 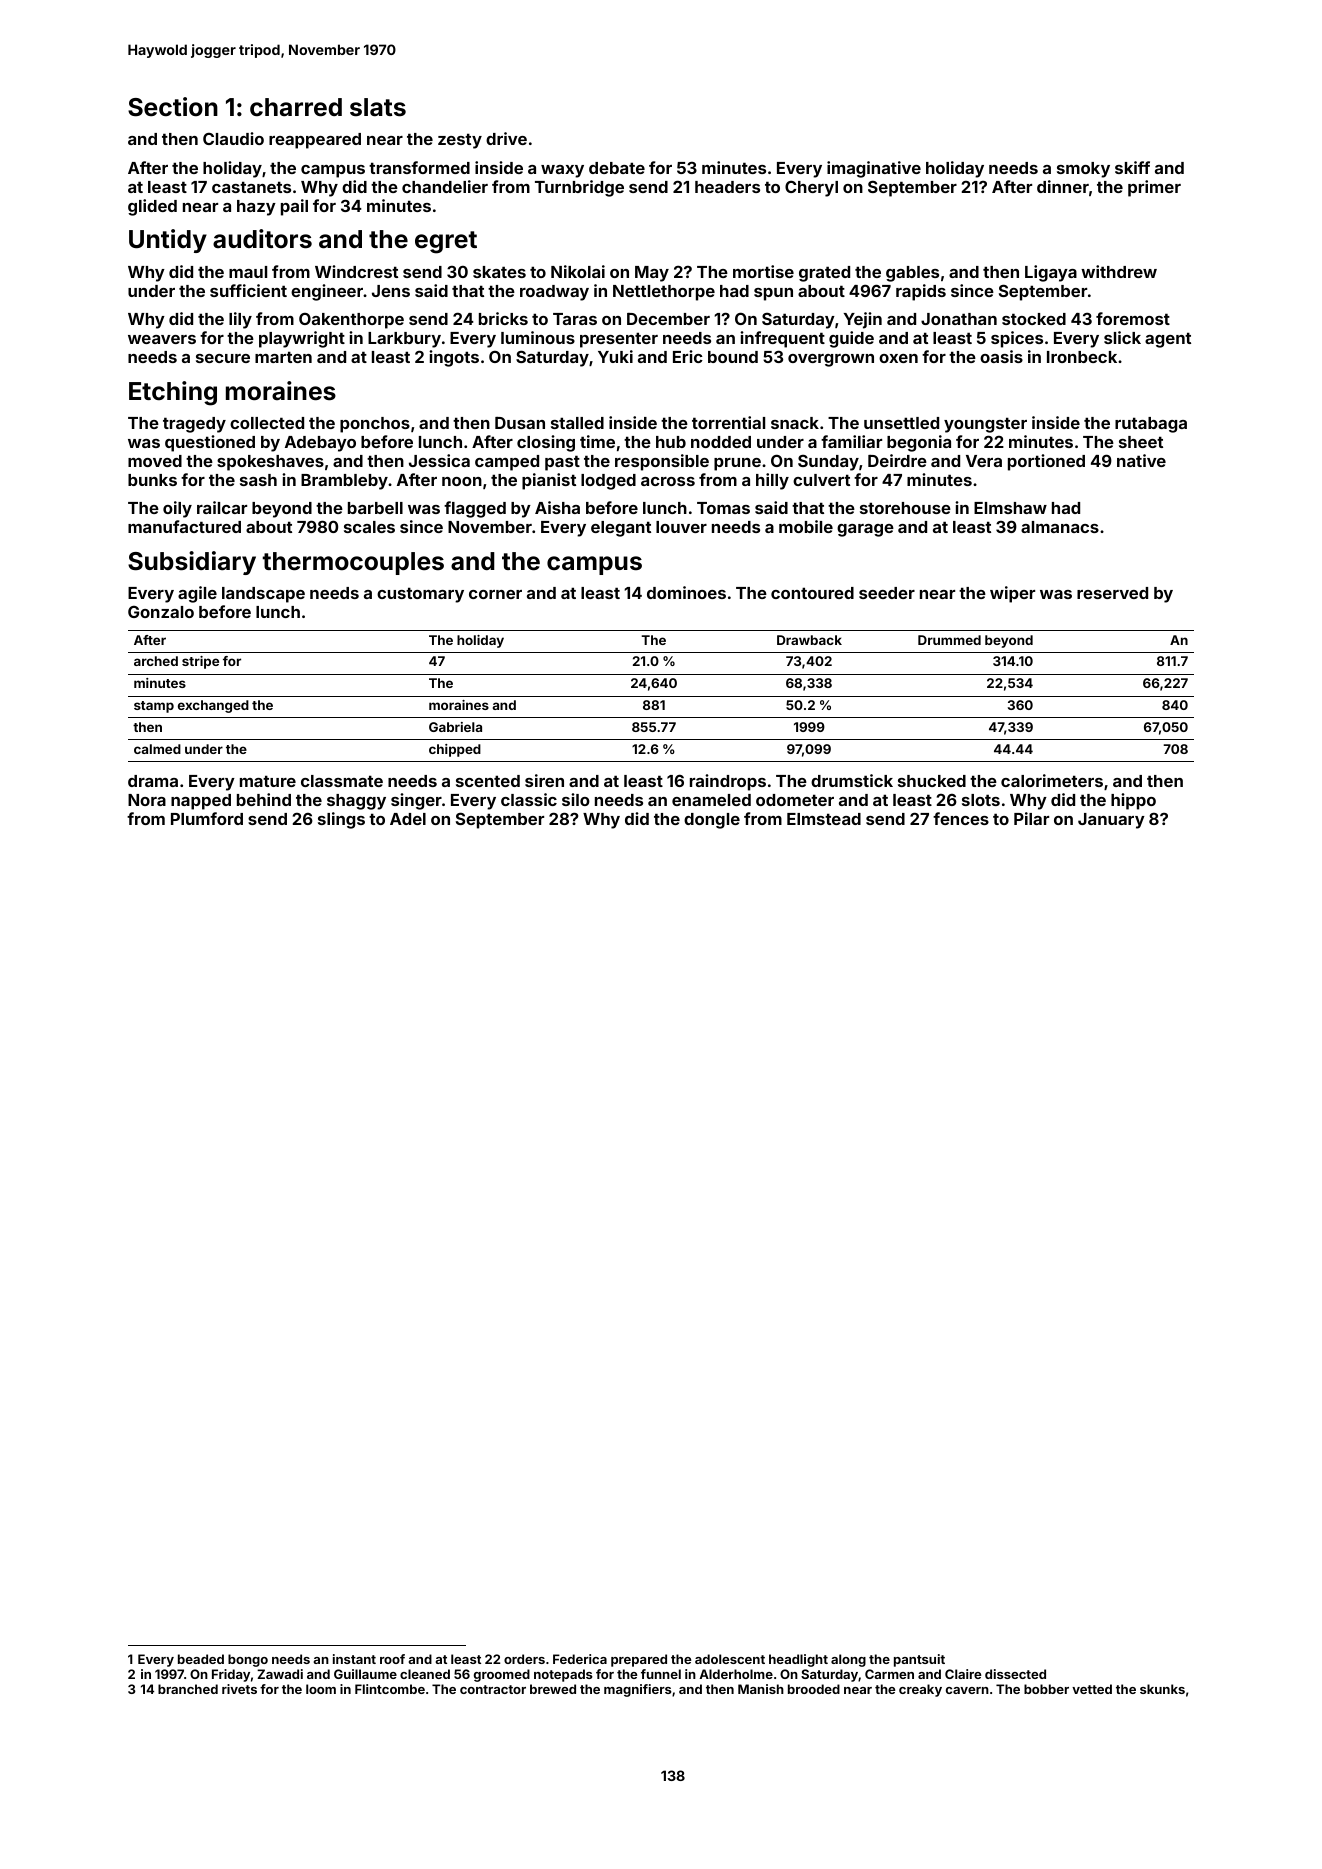 I want to click on bongo, so click(x=248, y=1660).
